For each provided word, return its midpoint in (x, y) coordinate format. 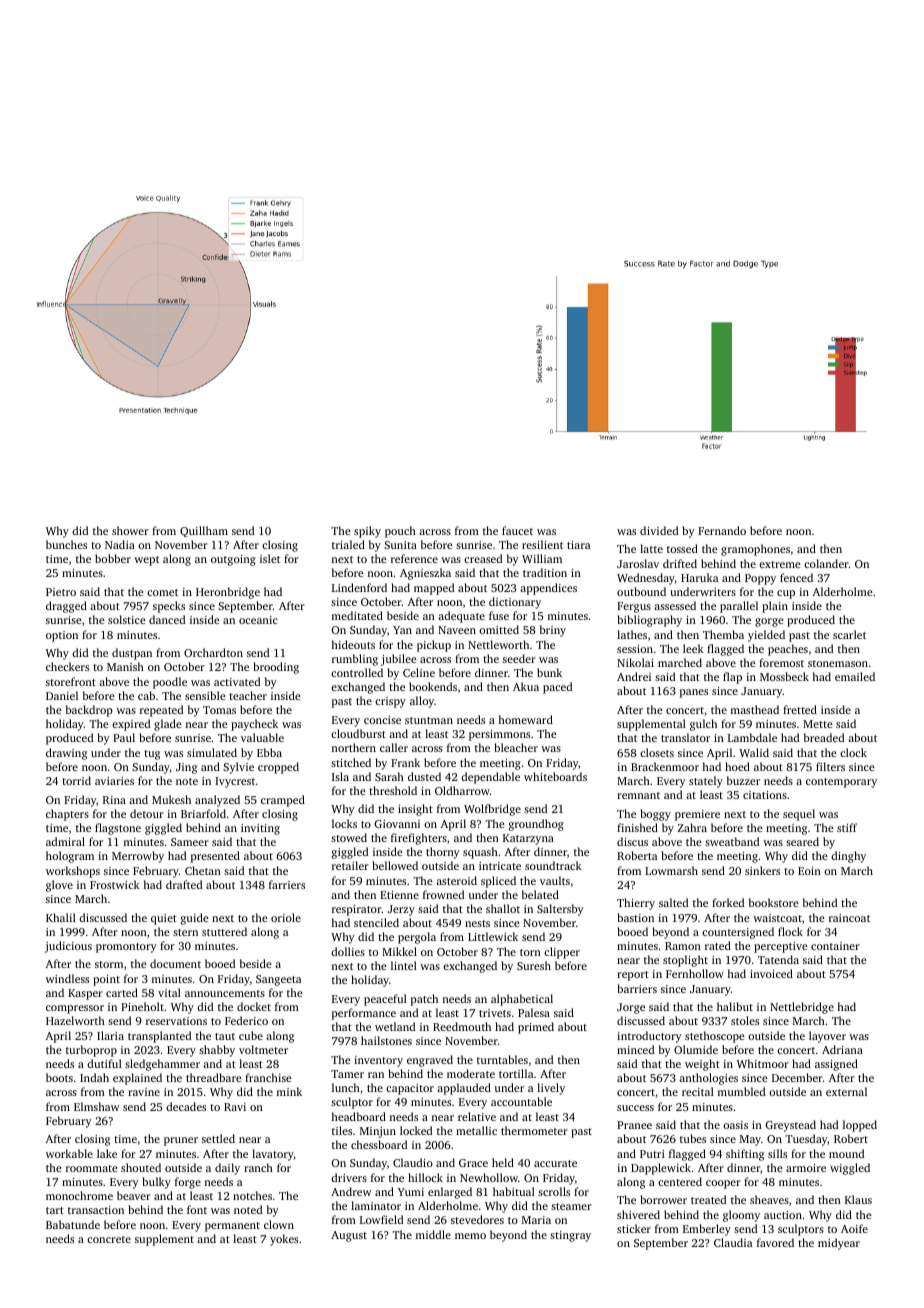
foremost (781, 662)
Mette (818, 724)
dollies (348, 951)
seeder (519, 658)
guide (195, 919)
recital (698, 1091)
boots (59, 1077)
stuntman (429, 720)
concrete (109, 1239)
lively (551, 1089)
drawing (66, 754)
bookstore (774, 902)
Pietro (61, 592)
